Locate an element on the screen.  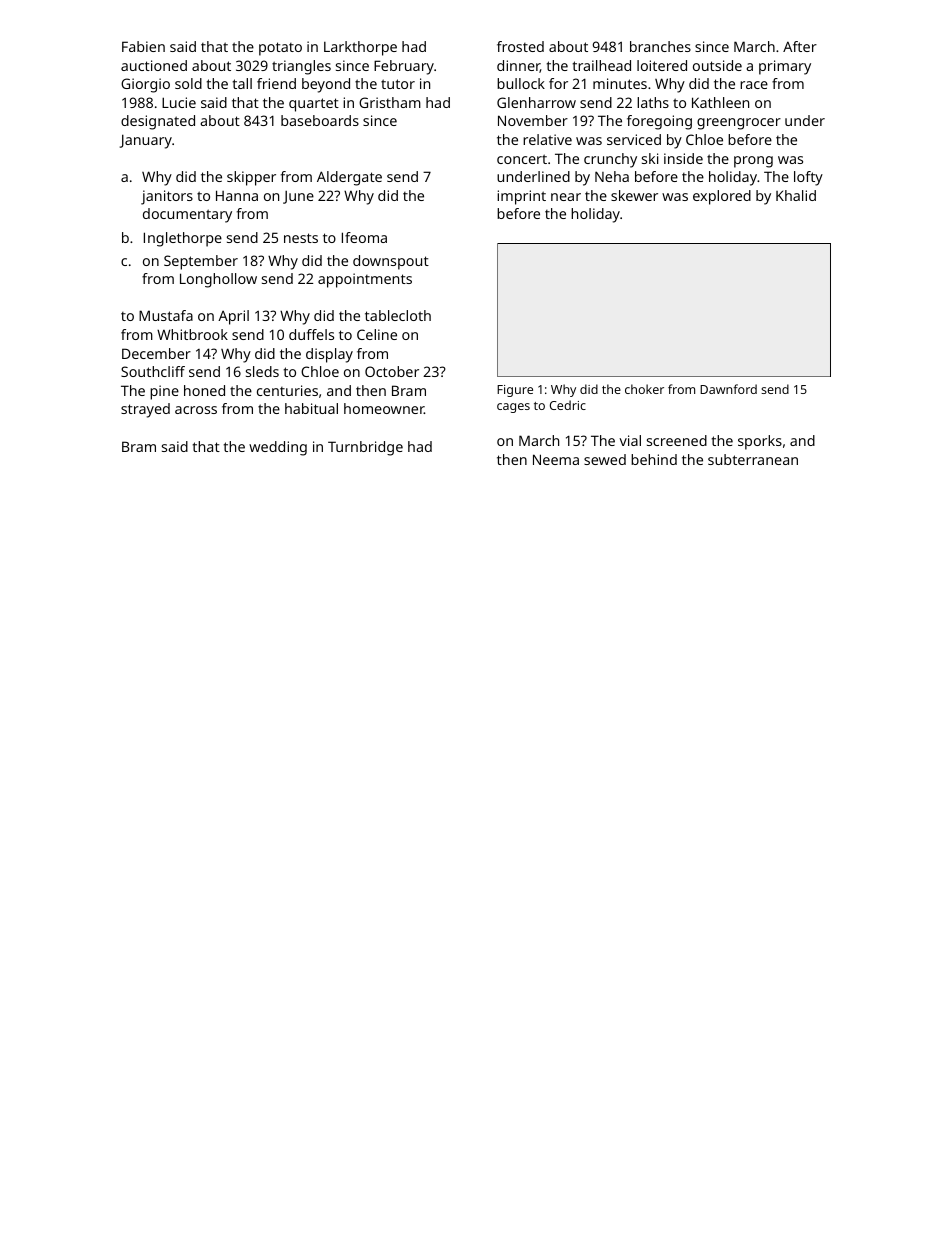
Fabien is located at coordinates (143, 46).
